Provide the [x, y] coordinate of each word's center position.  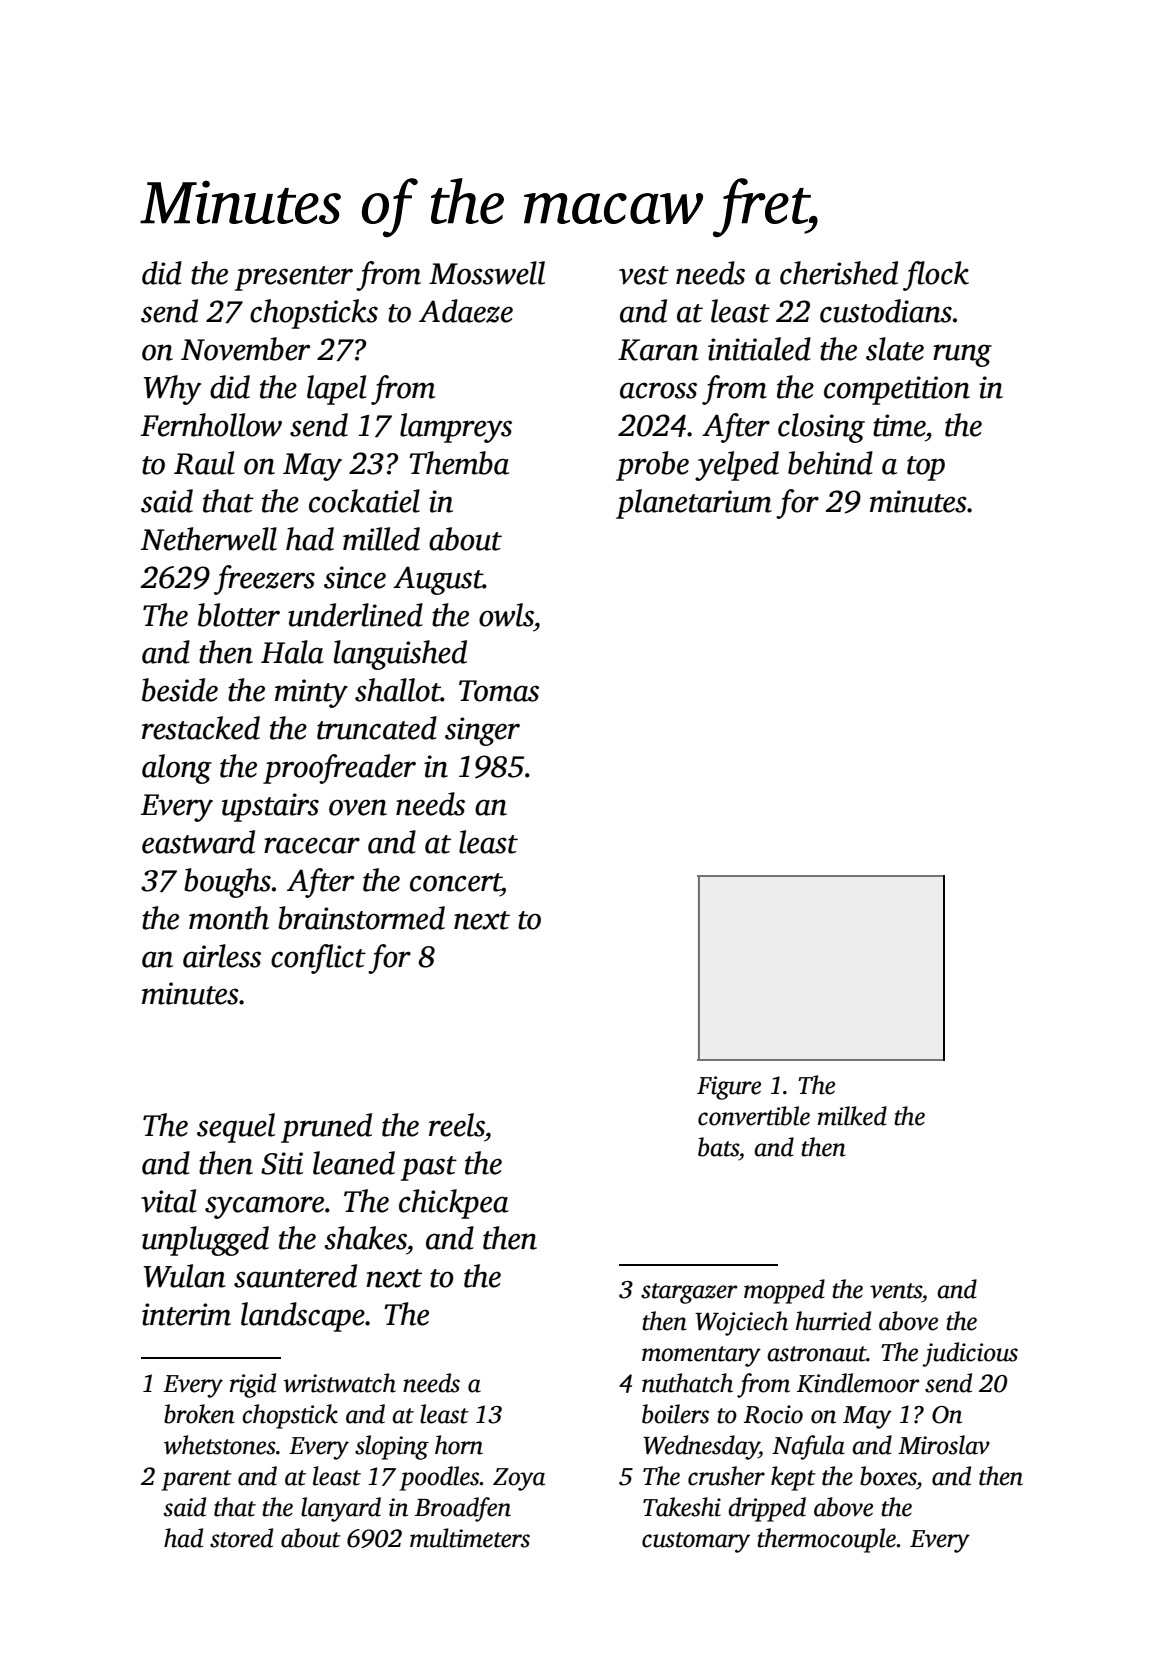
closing [821, 428]
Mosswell [487, 273]
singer [482, 731]
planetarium [694, 504]
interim [186, 1314]
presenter [294, 278]
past [429, 1168]
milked [852, 1116]
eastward [198, 842]
